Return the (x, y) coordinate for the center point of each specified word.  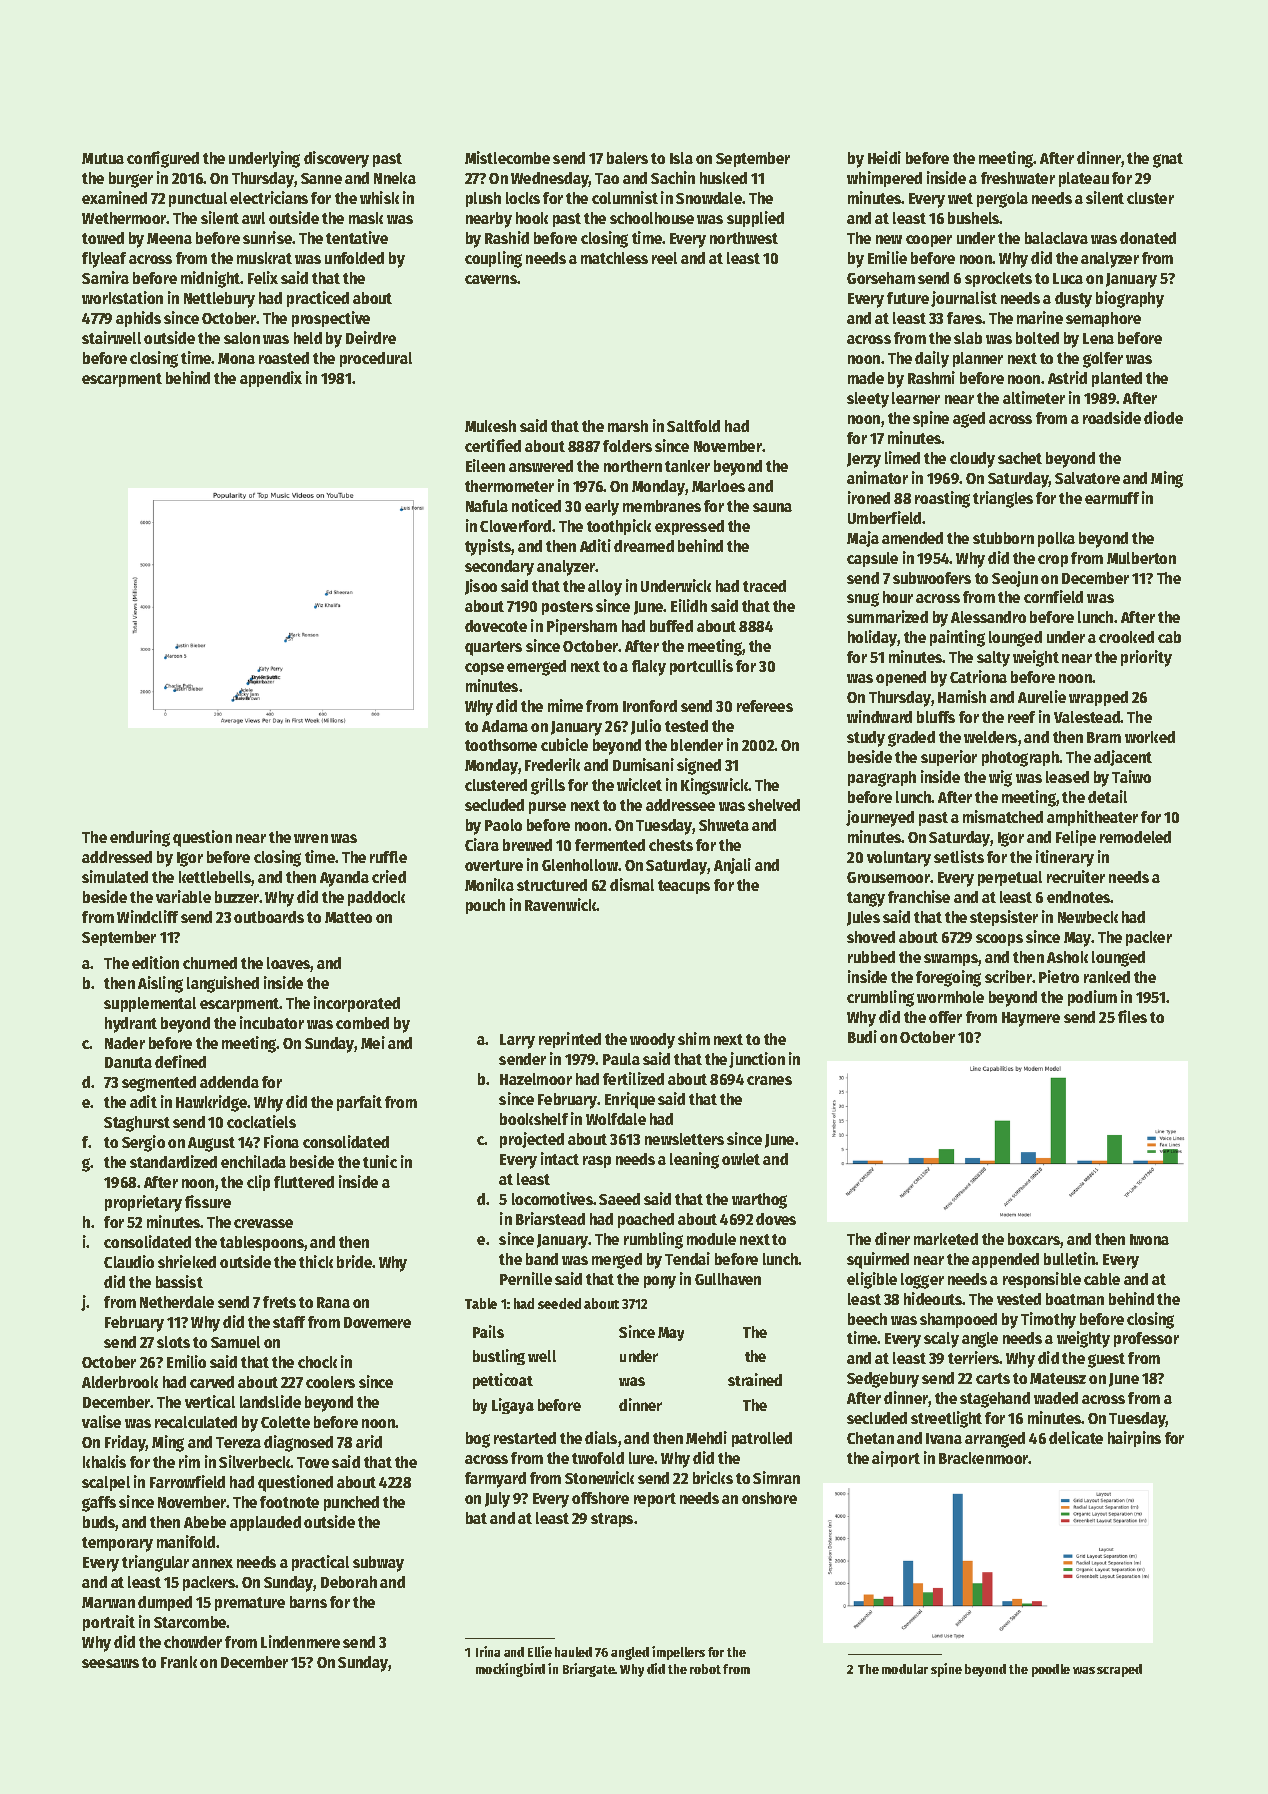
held (308, 338)
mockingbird (510, 1670)
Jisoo (481, 587)
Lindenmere (300, 1641)
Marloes (718, 486)
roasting (942, 499)
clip (258, 1183)
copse (484, 669)
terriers (974, 1357)
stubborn (1003, 538)
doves (776, 1219)
